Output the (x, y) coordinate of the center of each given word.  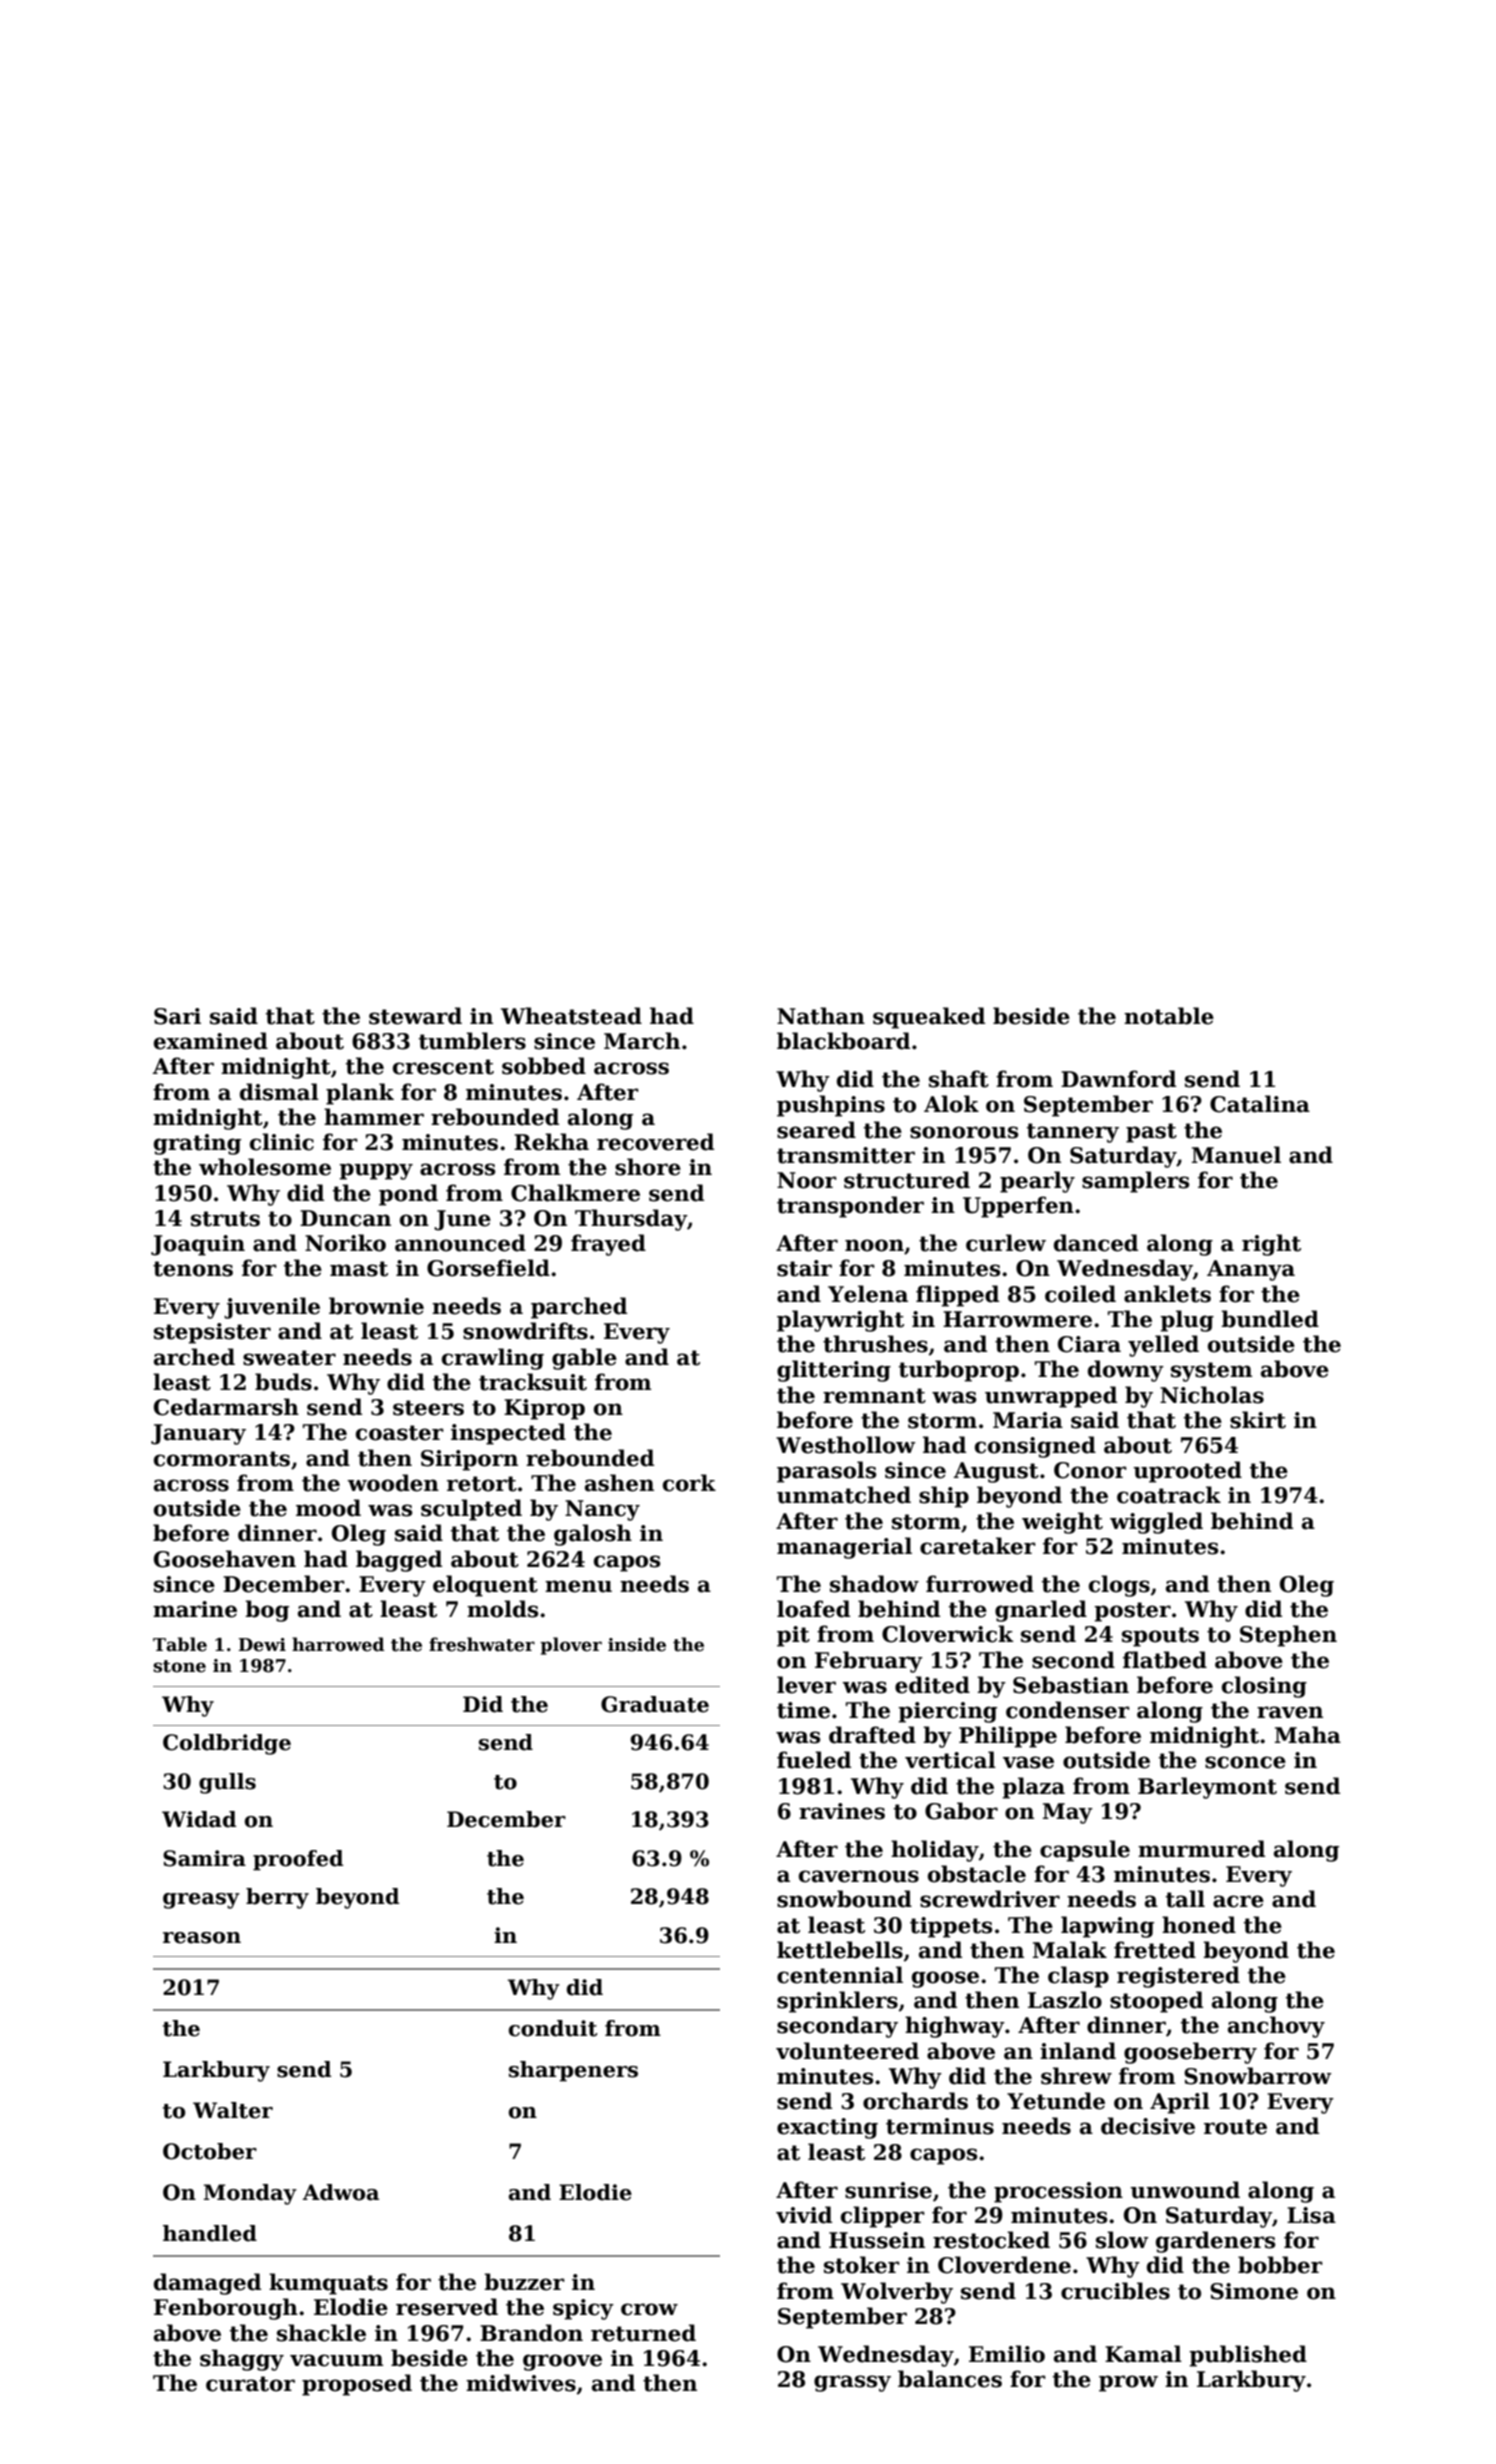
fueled (814, 1760)
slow (1122, 2240)
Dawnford (1118, 1079)
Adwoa (340, 2192)
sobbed (544, 1066)
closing (1264, 1687)
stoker (862, 2265)
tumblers (472, 1041)
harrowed (338, 1644)
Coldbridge (227, 1744)
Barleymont (1207, 1788)
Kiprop (544, 1409)
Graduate (655, 1704)
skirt (1258, 1420)
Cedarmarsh (226, 1407)
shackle (321, 2333)
